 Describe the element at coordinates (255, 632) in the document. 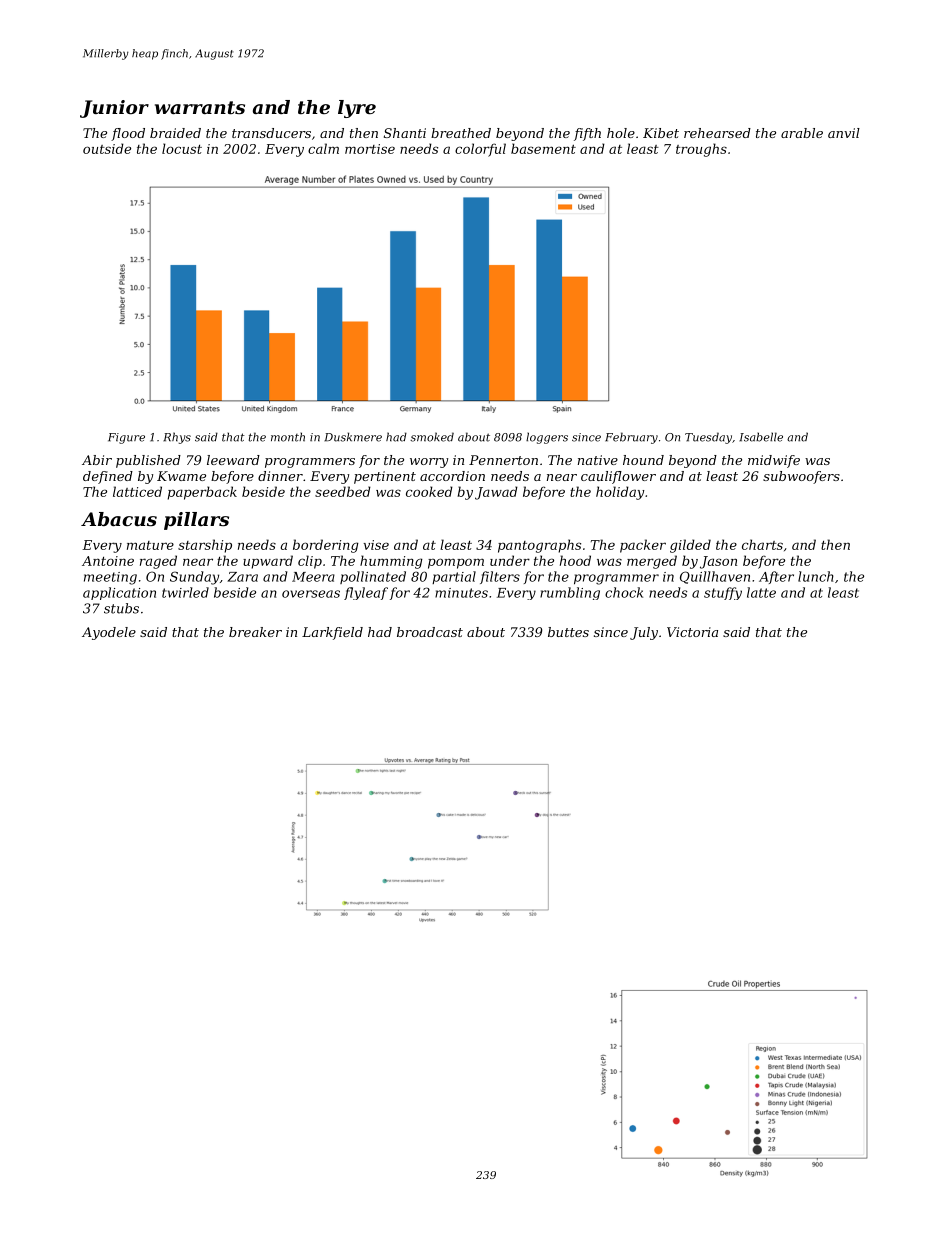

I see `breaker` at that location.
